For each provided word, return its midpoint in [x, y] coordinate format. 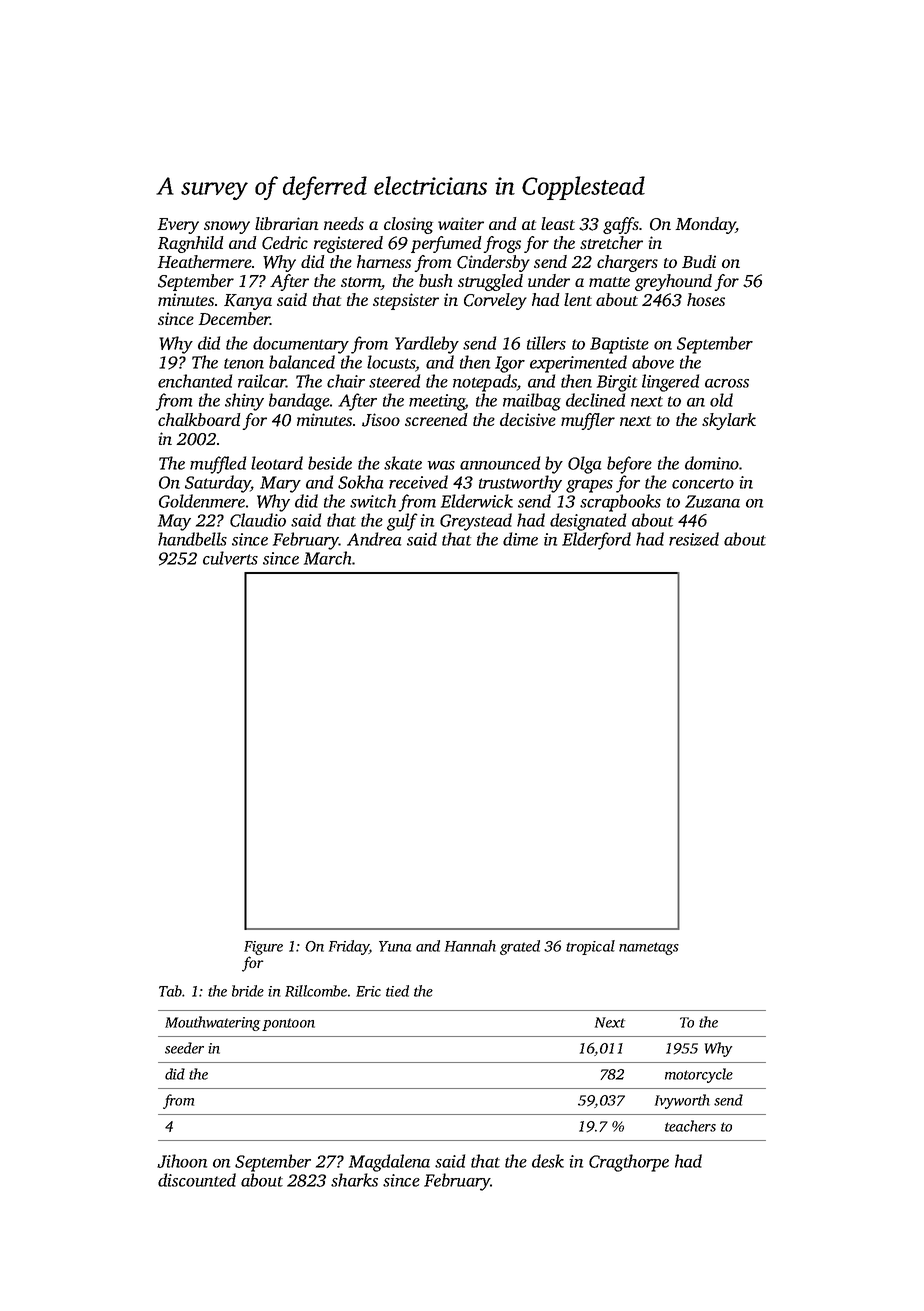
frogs [502, 244]
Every [178, 226]
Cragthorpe [629, 1163]
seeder [184, 1048]
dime [520, 539]
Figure [263, 948]
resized [694, 539]
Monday [706, 225]
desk [548, 1161]
